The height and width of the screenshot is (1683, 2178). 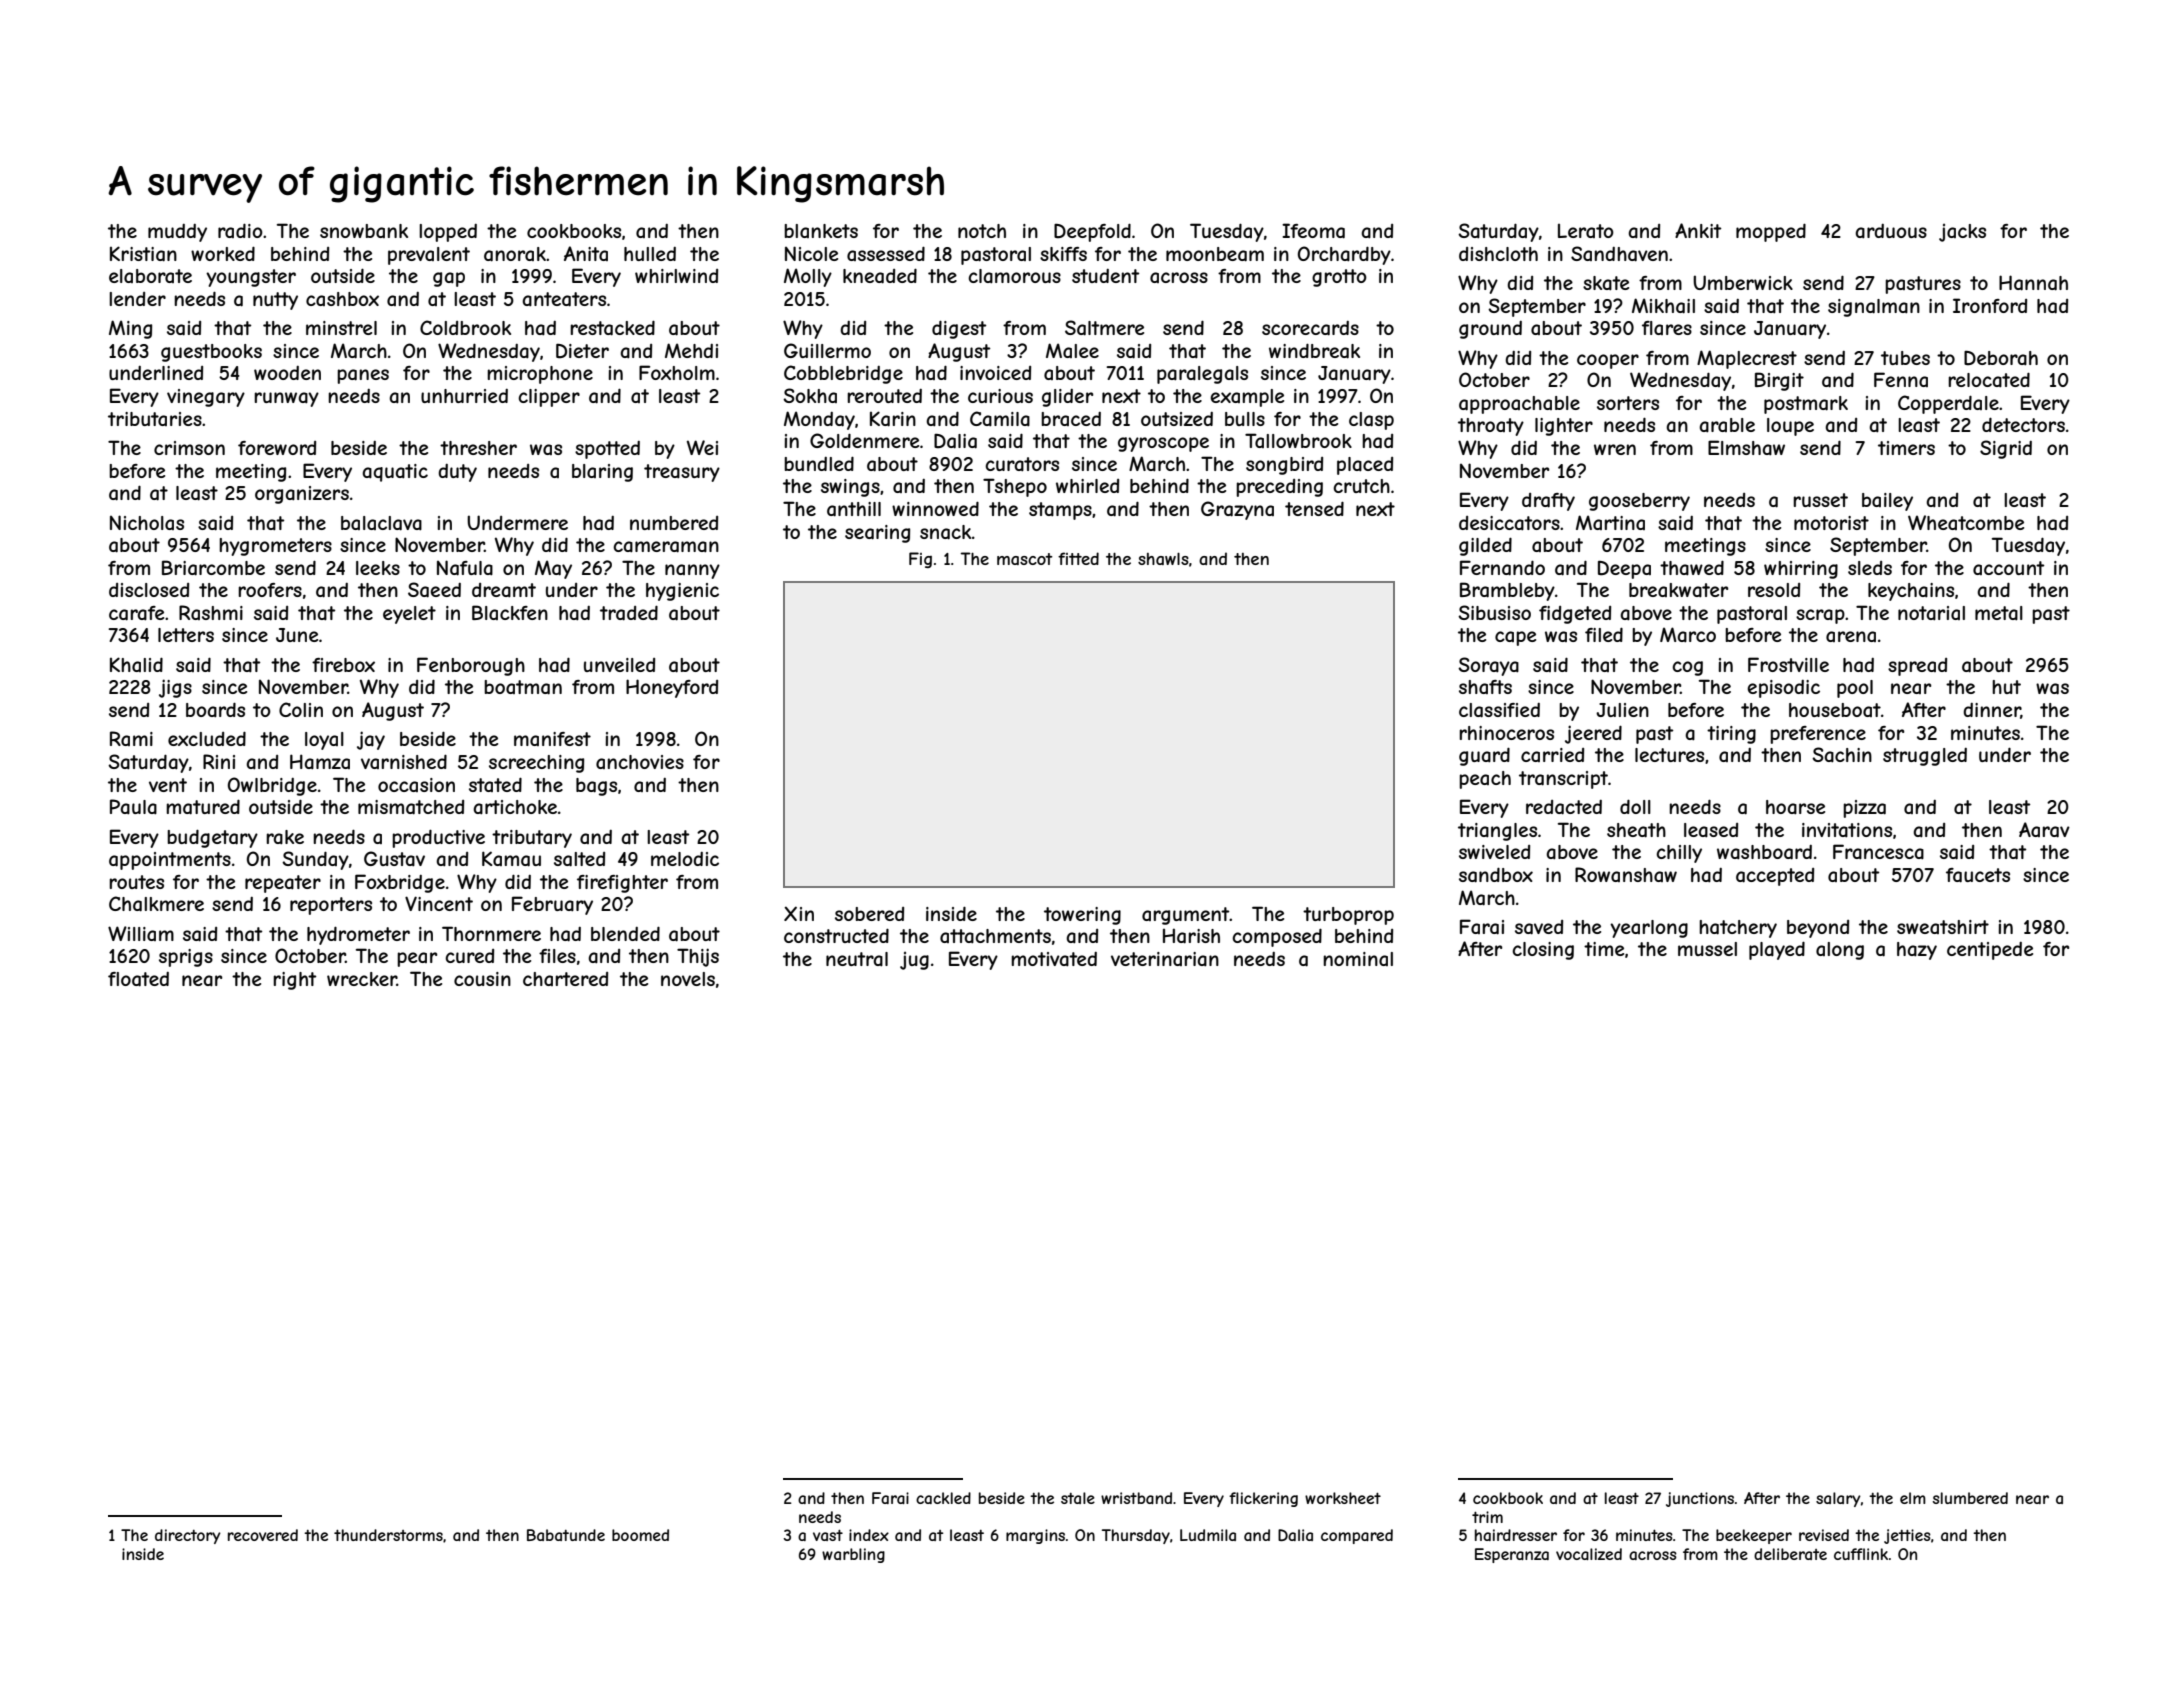 What do you see at coordinates (263, 1535) in the screenshot?
I see `recovered` at bounding box center [263, 1535].
